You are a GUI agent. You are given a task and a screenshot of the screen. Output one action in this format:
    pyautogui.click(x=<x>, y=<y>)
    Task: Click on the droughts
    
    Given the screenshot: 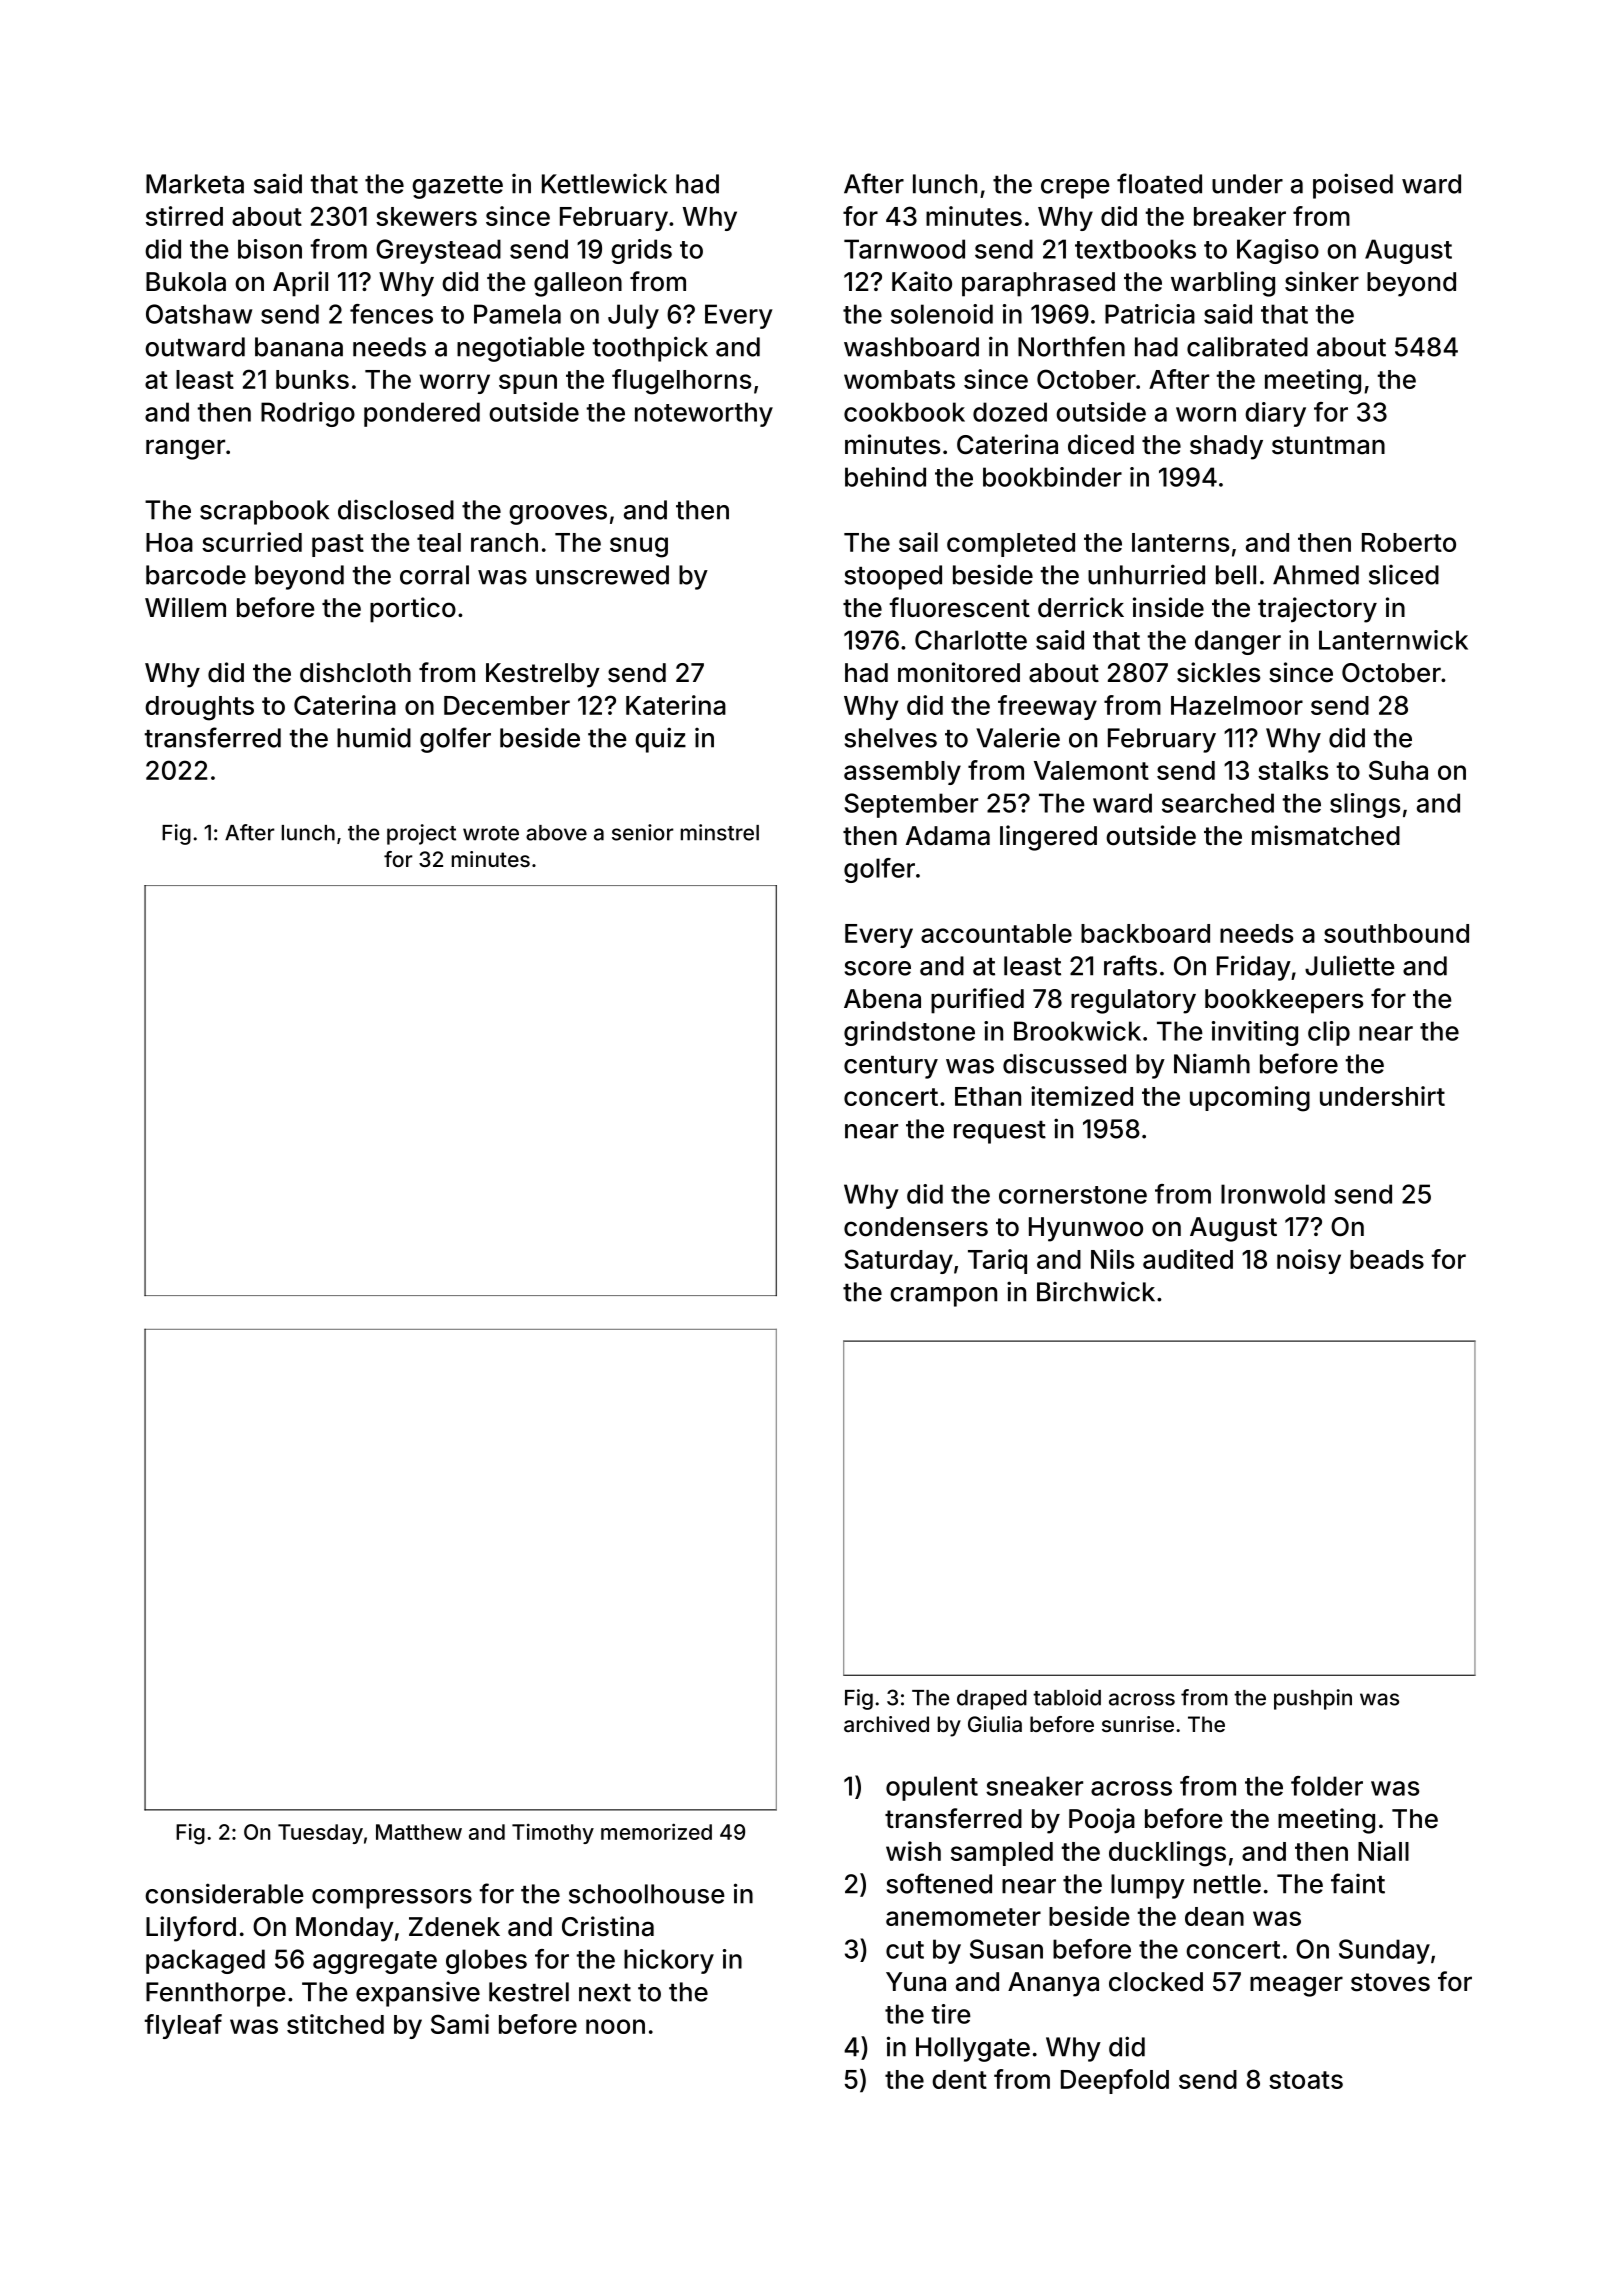 What is the action you would take?
    pyautogui.click(x=199, y=708)
